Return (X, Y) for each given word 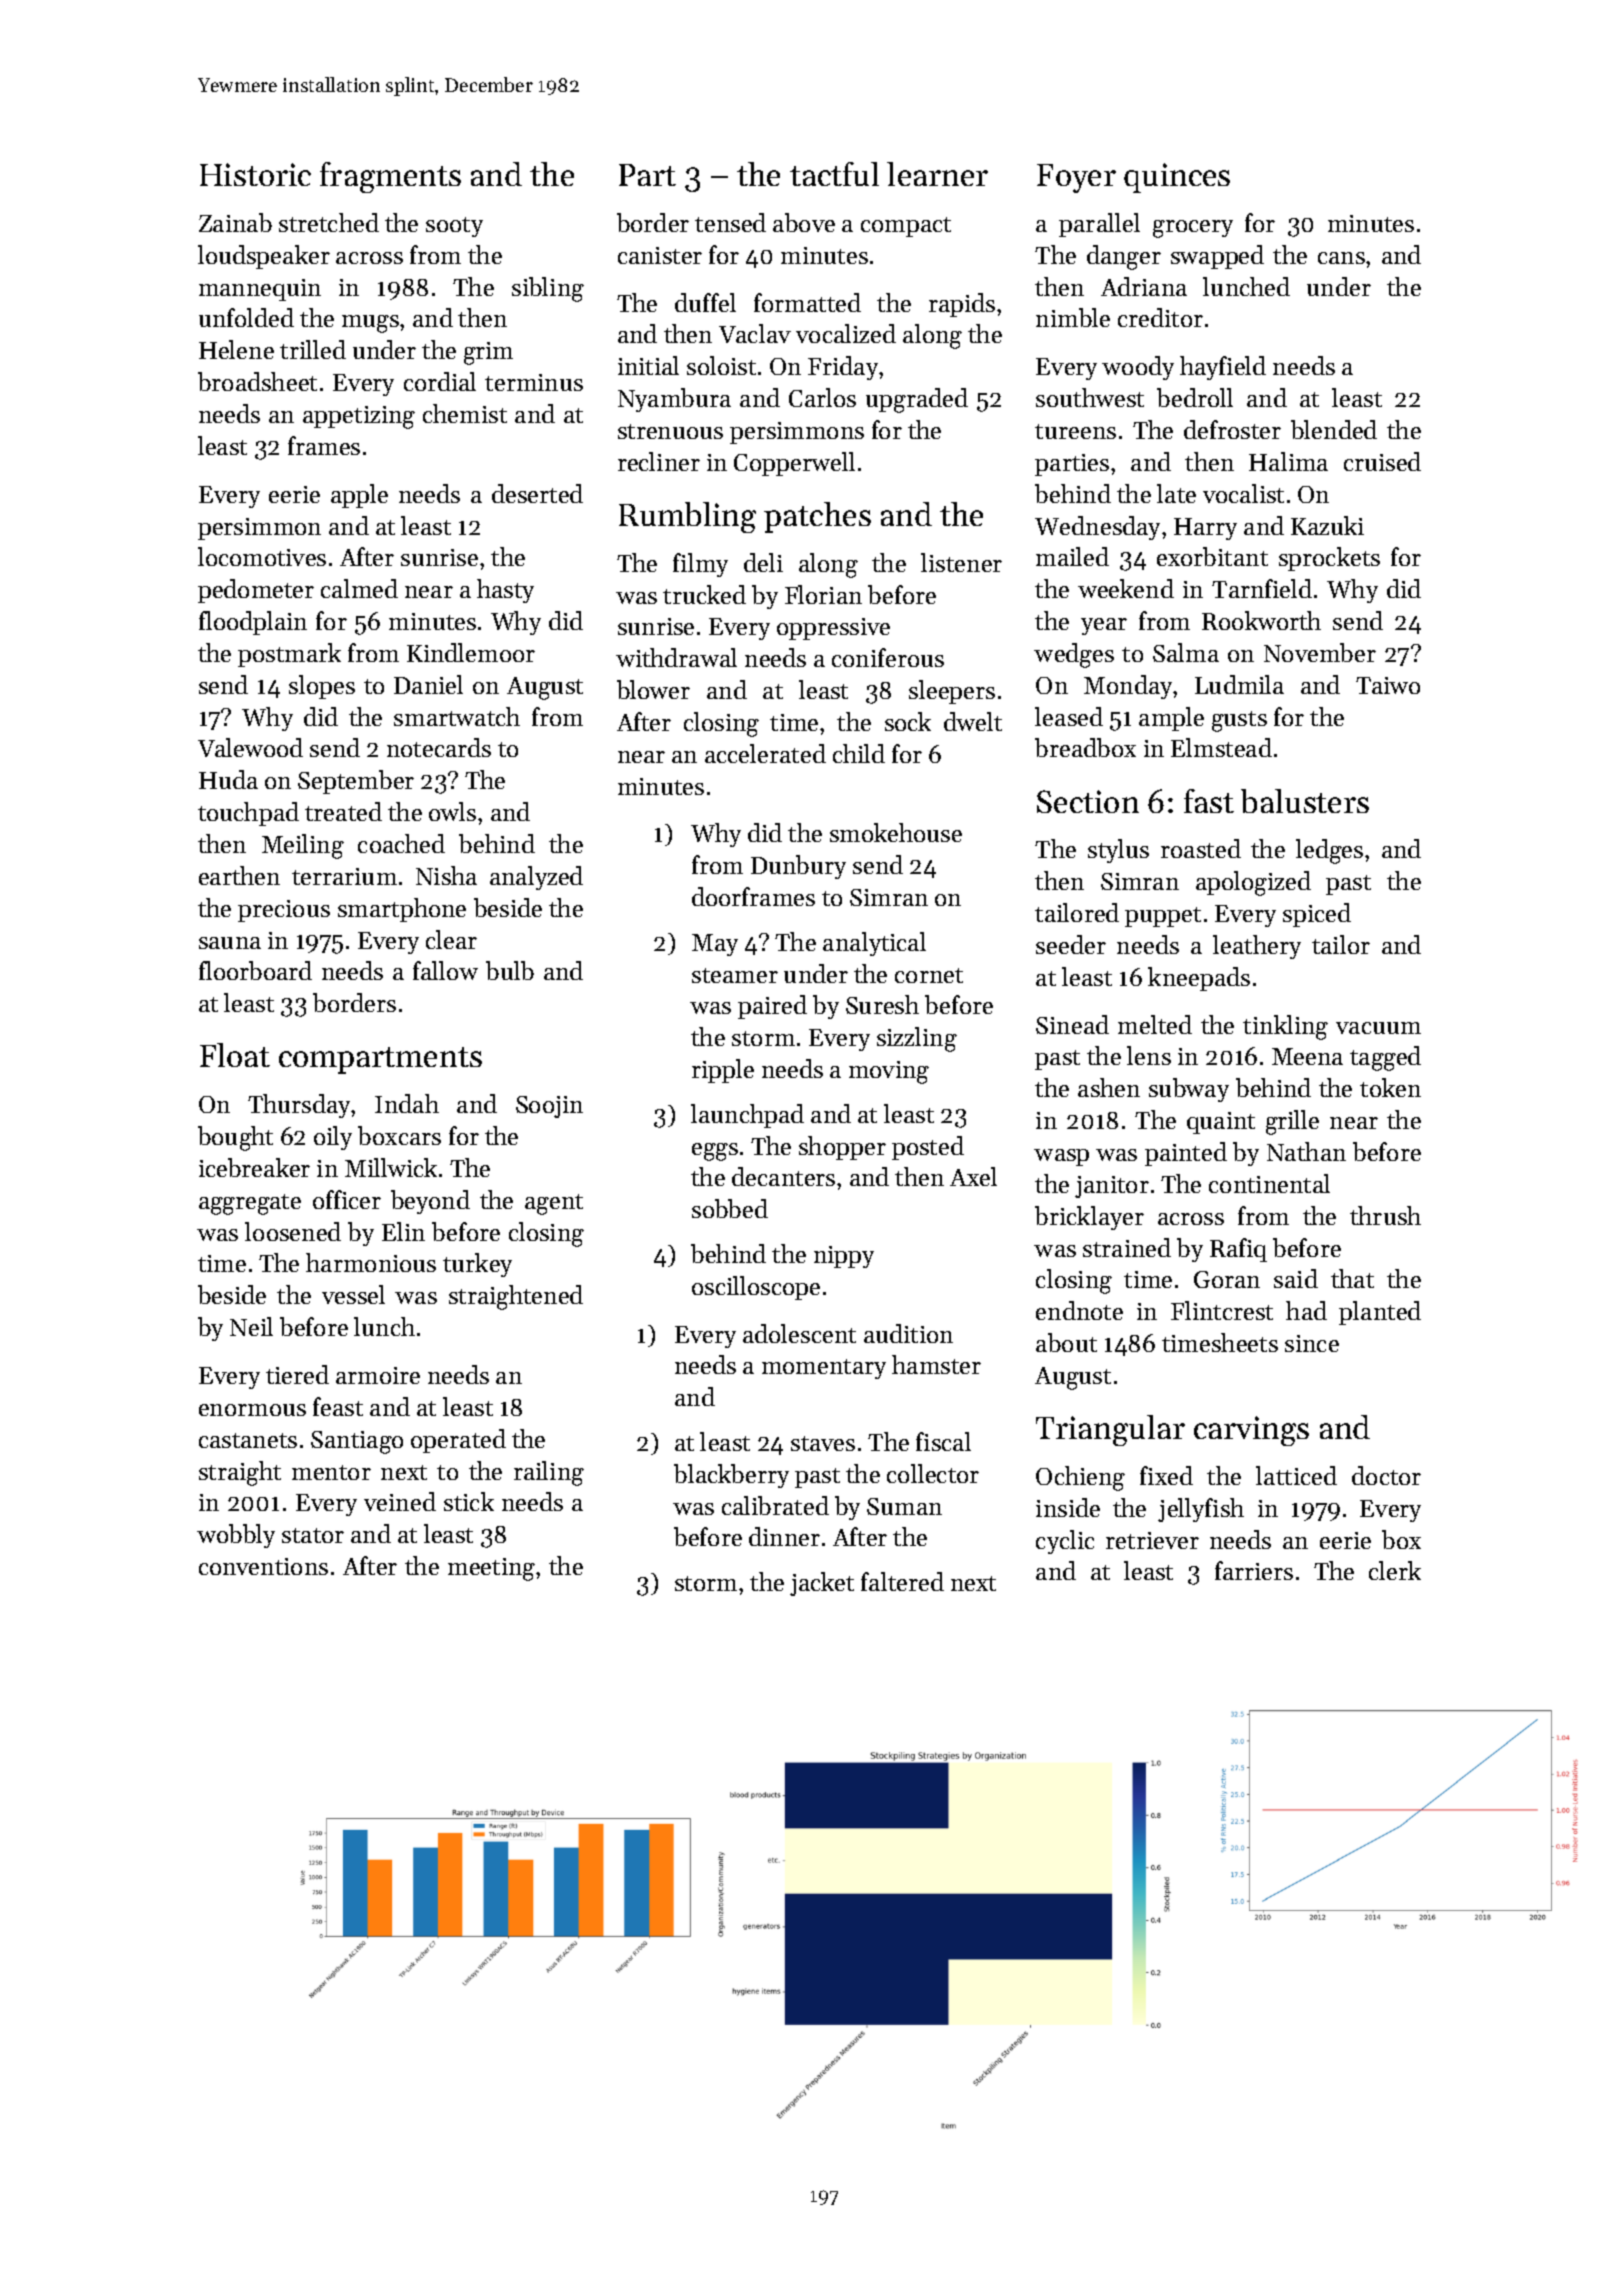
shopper (842, 1148)
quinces (1177, 178)
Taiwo (1388, 685)
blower (653, 689)
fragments (390, 177)
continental (1269, 1183)
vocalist (1243, 493)
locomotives (262, 556)
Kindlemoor (471, 652)
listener (961, 562)
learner (937, 174)
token (1390, 1087)
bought (235, 1138)
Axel (973, 1176)
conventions (263, 1566)
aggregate (250, 1204)
